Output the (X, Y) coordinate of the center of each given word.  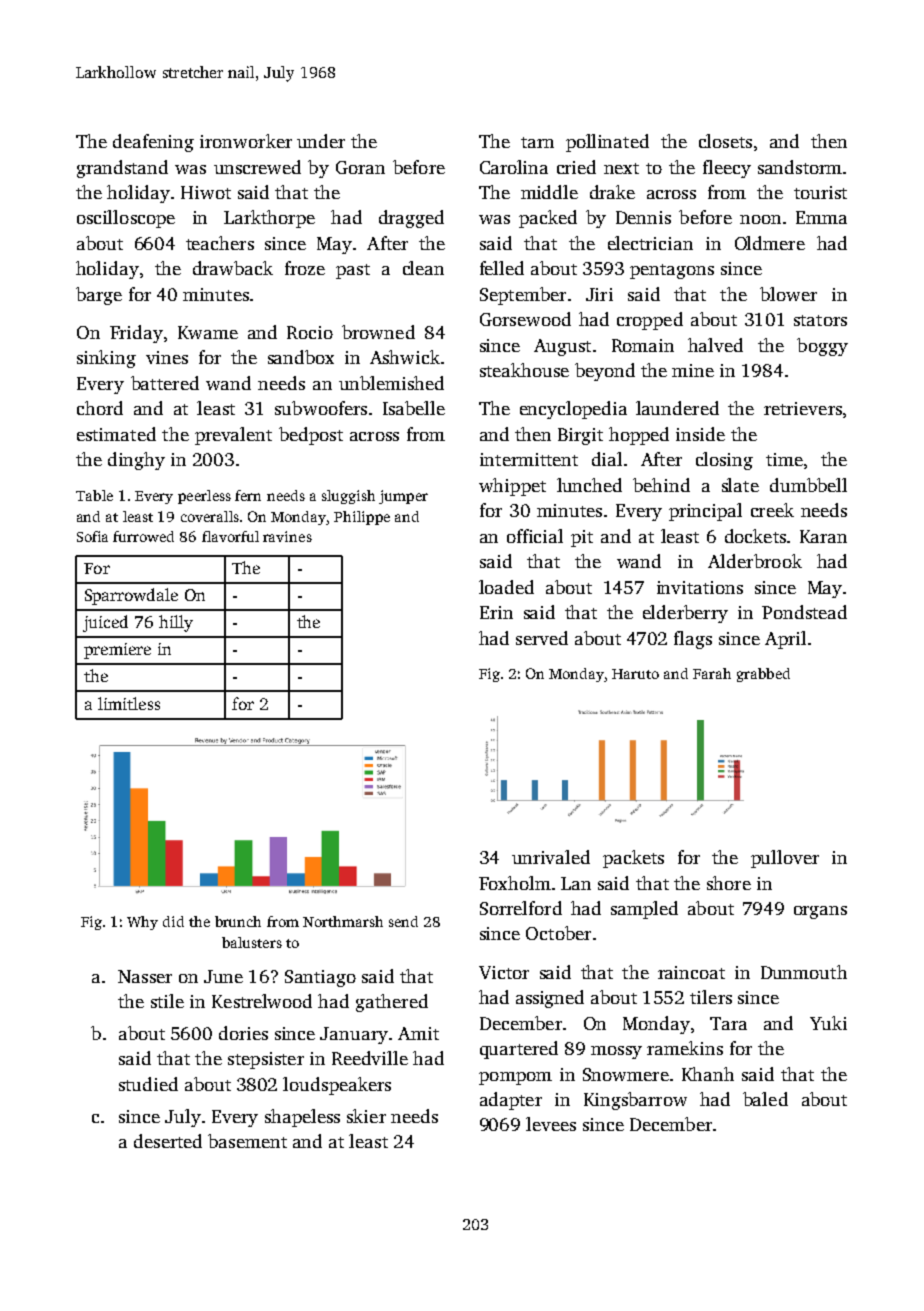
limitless (129, 703)
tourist (820, 192)
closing (724, 461)
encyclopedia (573, 410)
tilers (711, 997)
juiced (105, 623)
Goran (360, 167)
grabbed (763, 675)
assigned (550, 999)
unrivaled (551, 857)
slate (740, 485)
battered (165, 383)
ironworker (246, 141)
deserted (168, 1141)
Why (142, 923)
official (535, 536)
